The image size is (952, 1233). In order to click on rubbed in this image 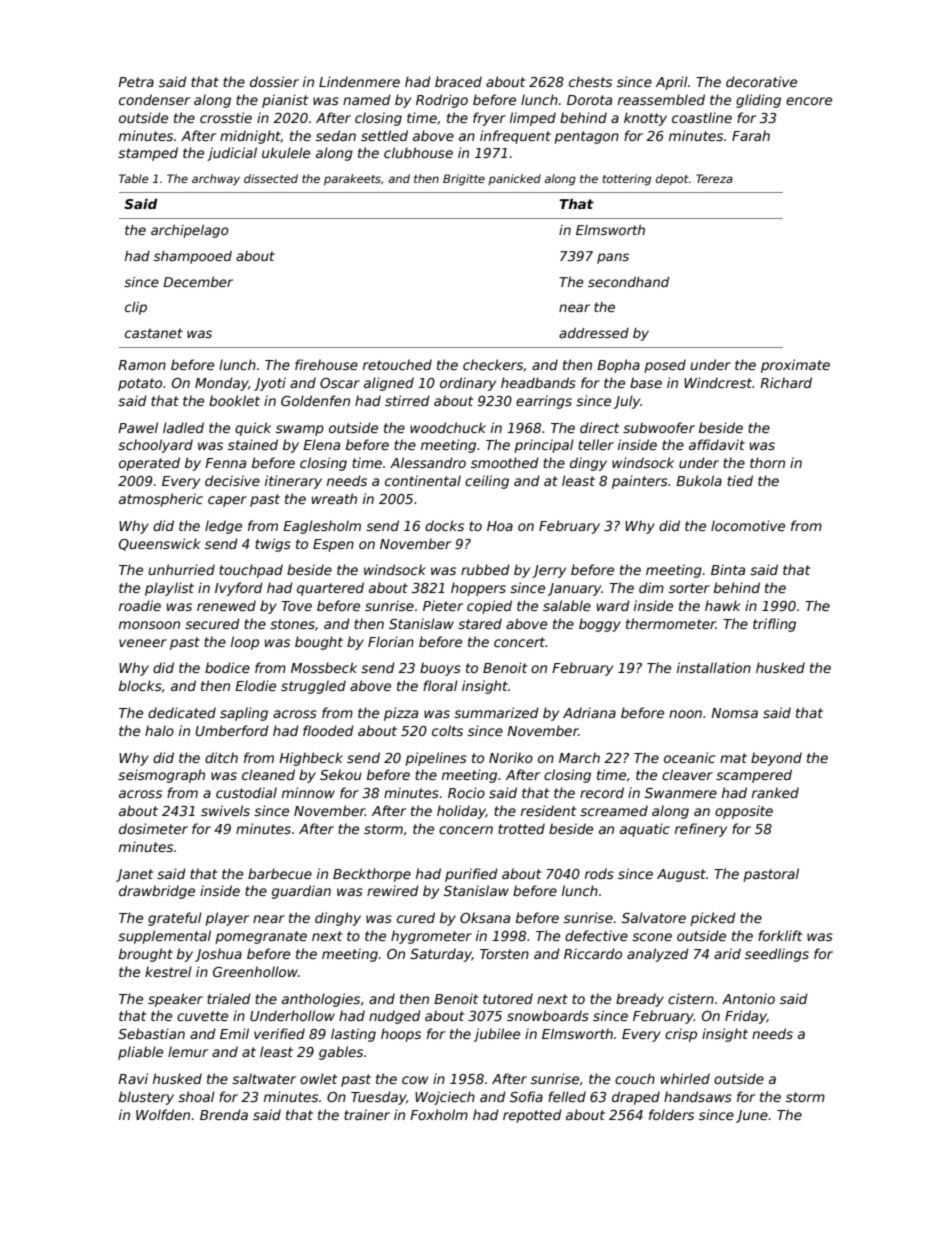, I will do `click(485, 569)`.
